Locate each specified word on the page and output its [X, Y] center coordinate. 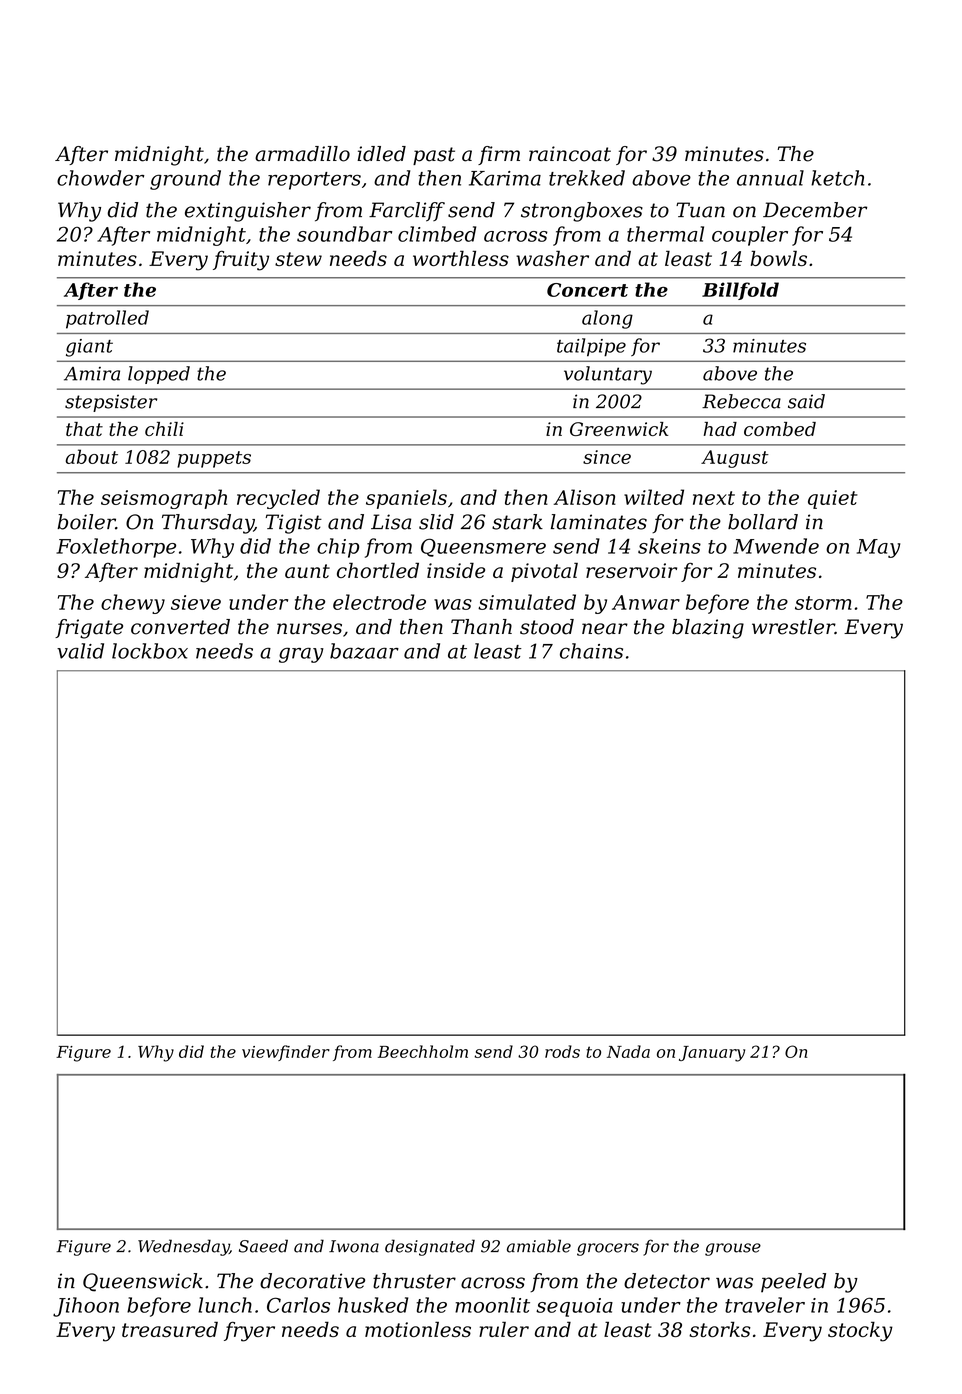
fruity [241, 260]
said [806, 401]
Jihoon [86, 1307]
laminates [599, 522]
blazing [708, 629]
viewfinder [286, 1053]
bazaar [364, 651]
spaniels [406, 499]
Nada [628, 1051]
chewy [133, 604]
